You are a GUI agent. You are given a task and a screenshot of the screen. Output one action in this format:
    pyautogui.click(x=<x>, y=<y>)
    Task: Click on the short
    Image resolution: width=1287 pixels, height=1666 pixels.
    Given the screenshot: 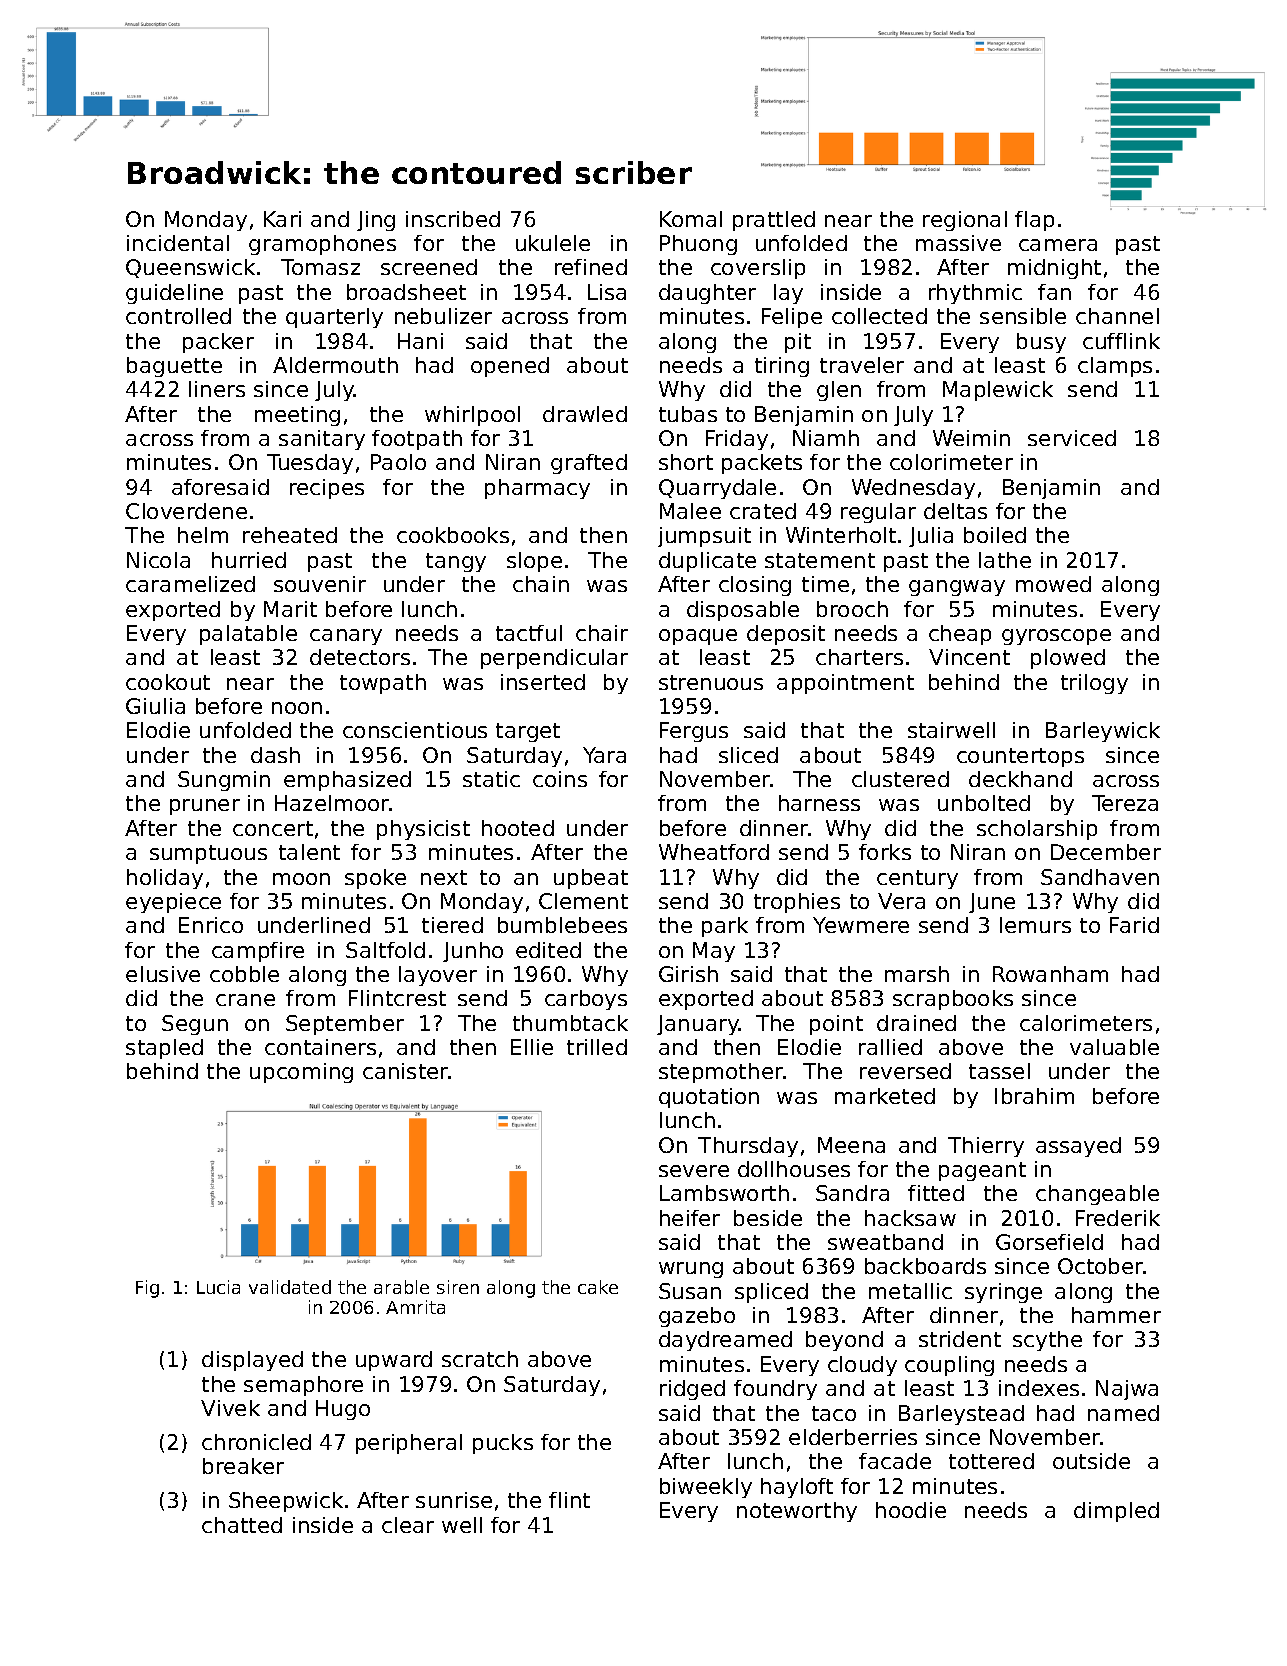 What is the action you would take?
    pyautogui.click(x=686, y=462)
